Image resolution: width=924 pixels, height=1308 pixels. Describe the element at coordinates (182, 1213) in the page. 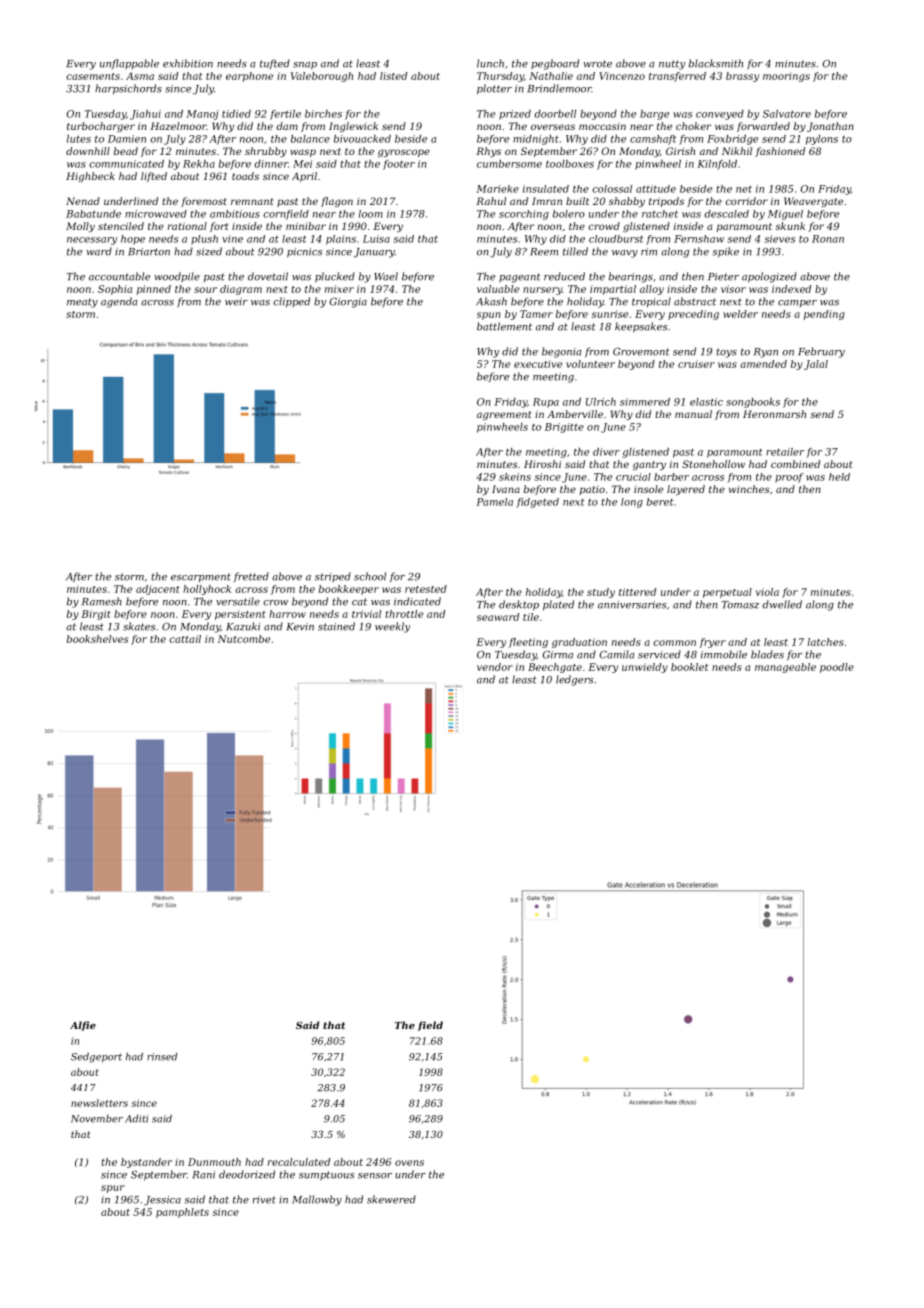

I see `pamphlets` at that location.
